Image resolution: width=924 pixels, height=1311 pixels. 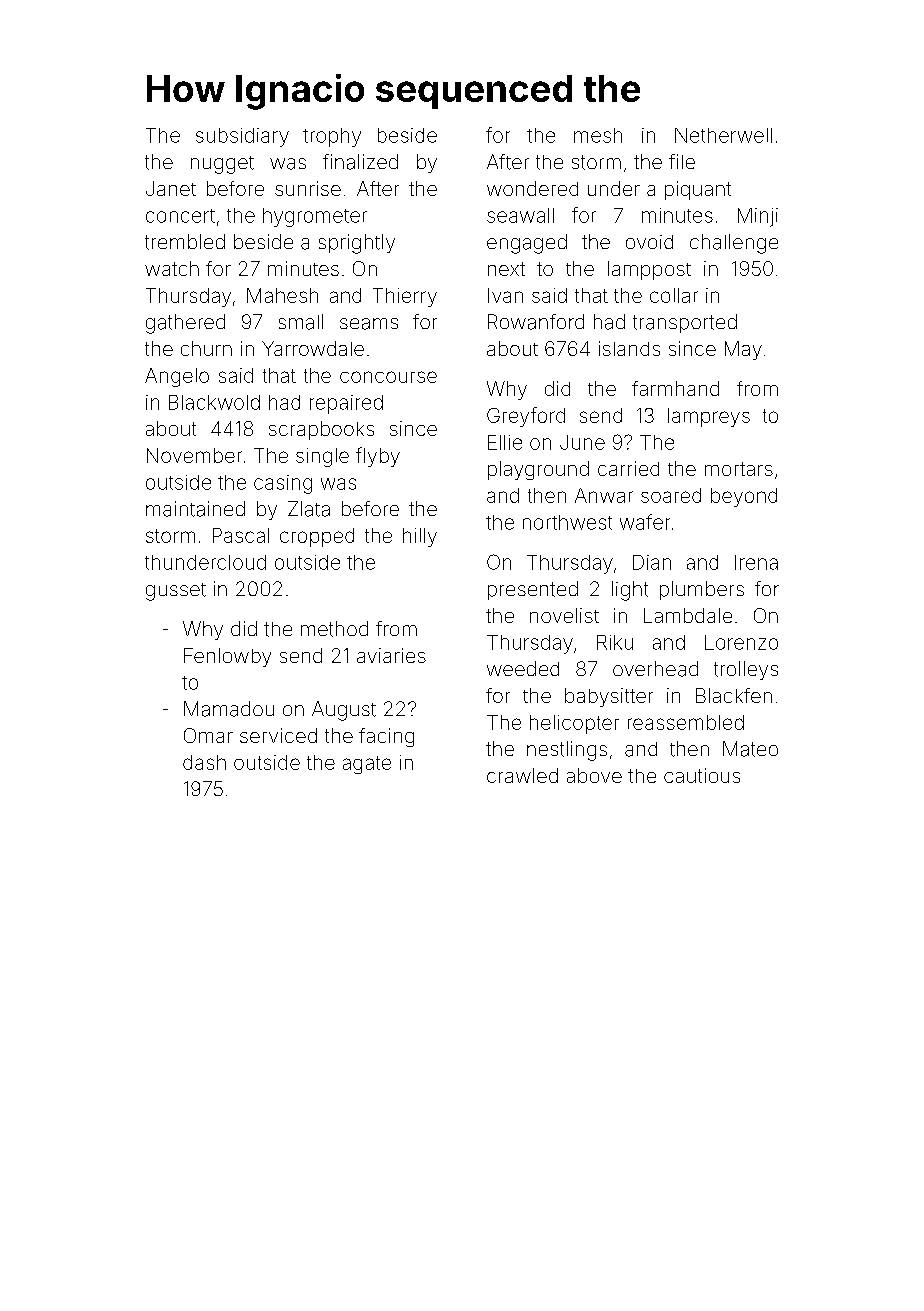 I want to click on file, so click(x=682, y=161).
